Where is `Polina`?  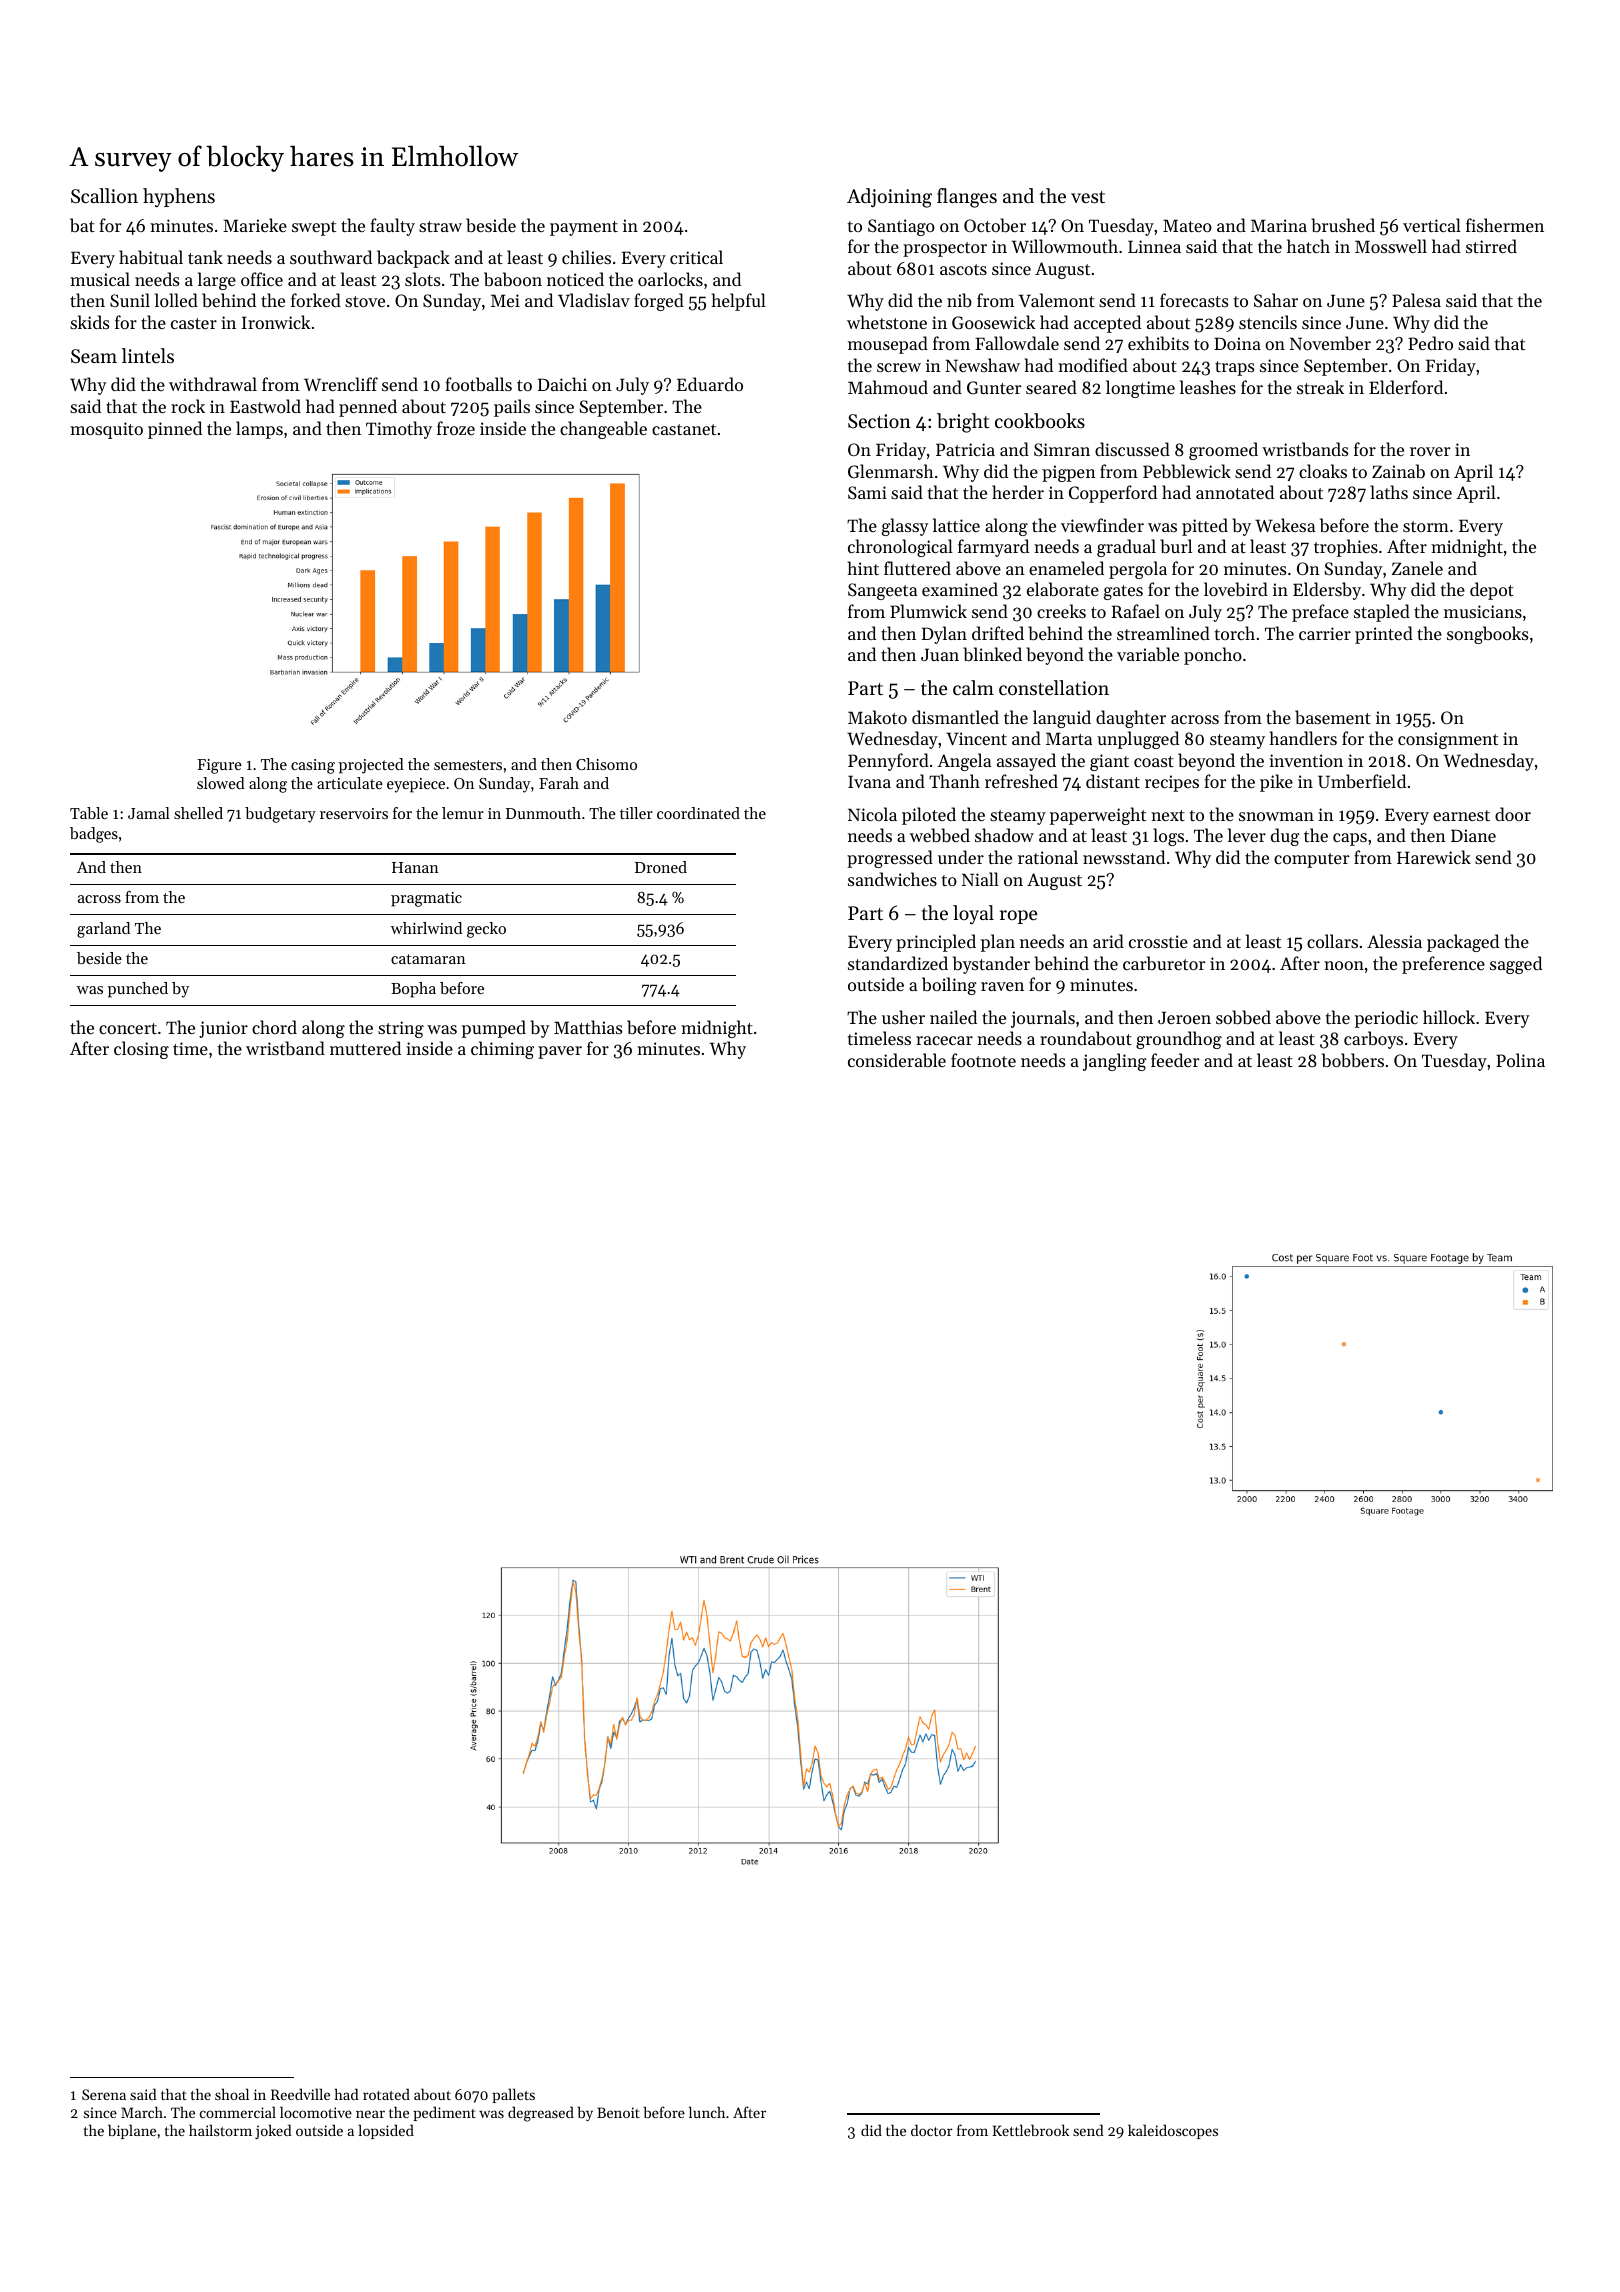 Polina is located at coordinates (1520, 1060).
